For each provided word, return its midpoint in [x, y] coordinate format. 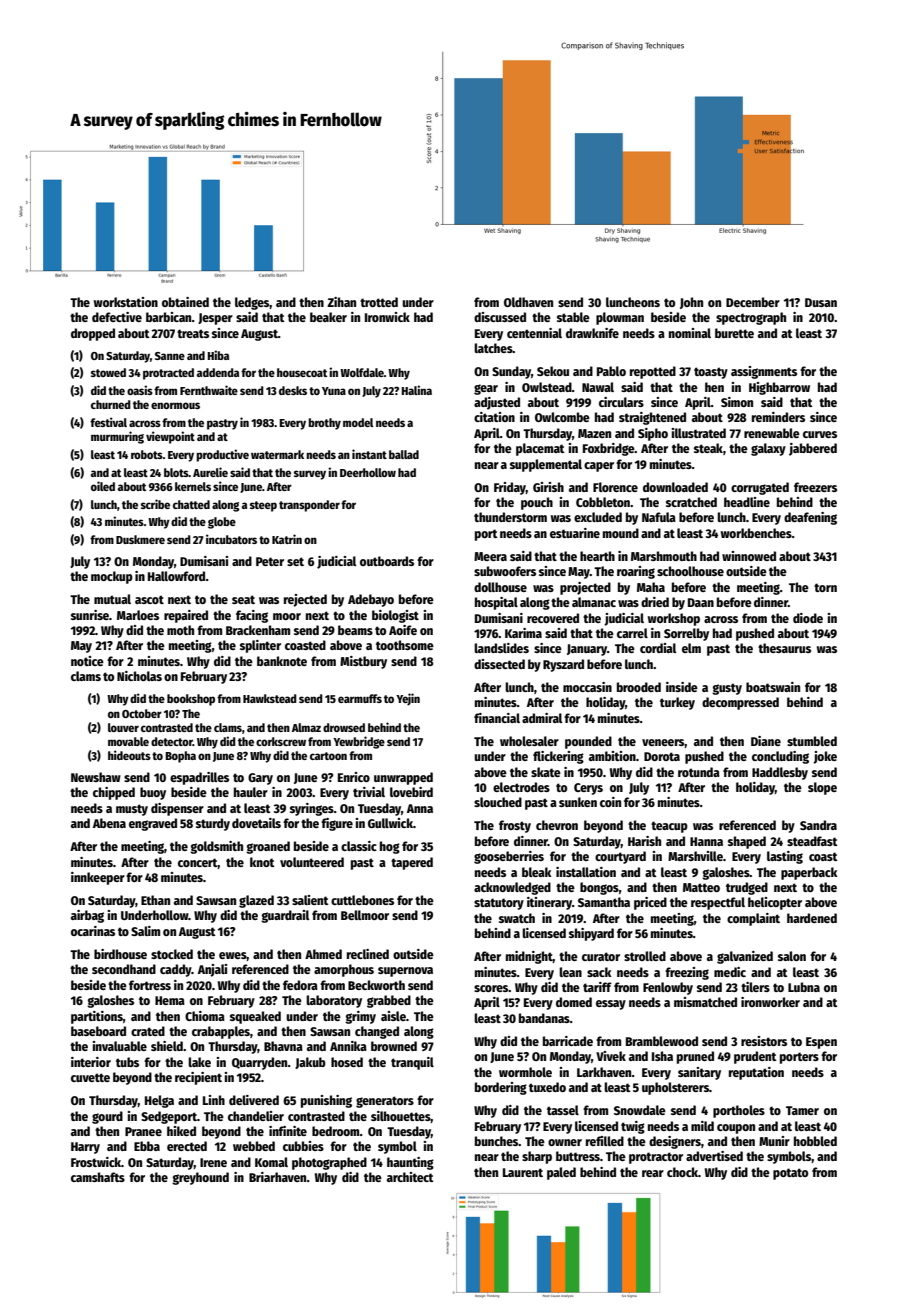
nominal [690, 333]
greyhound [200, 1178]
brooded [639, 687]
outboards [387, 561]
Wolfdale [362, 372]
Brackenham [258, 630]
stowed [108, 372]
